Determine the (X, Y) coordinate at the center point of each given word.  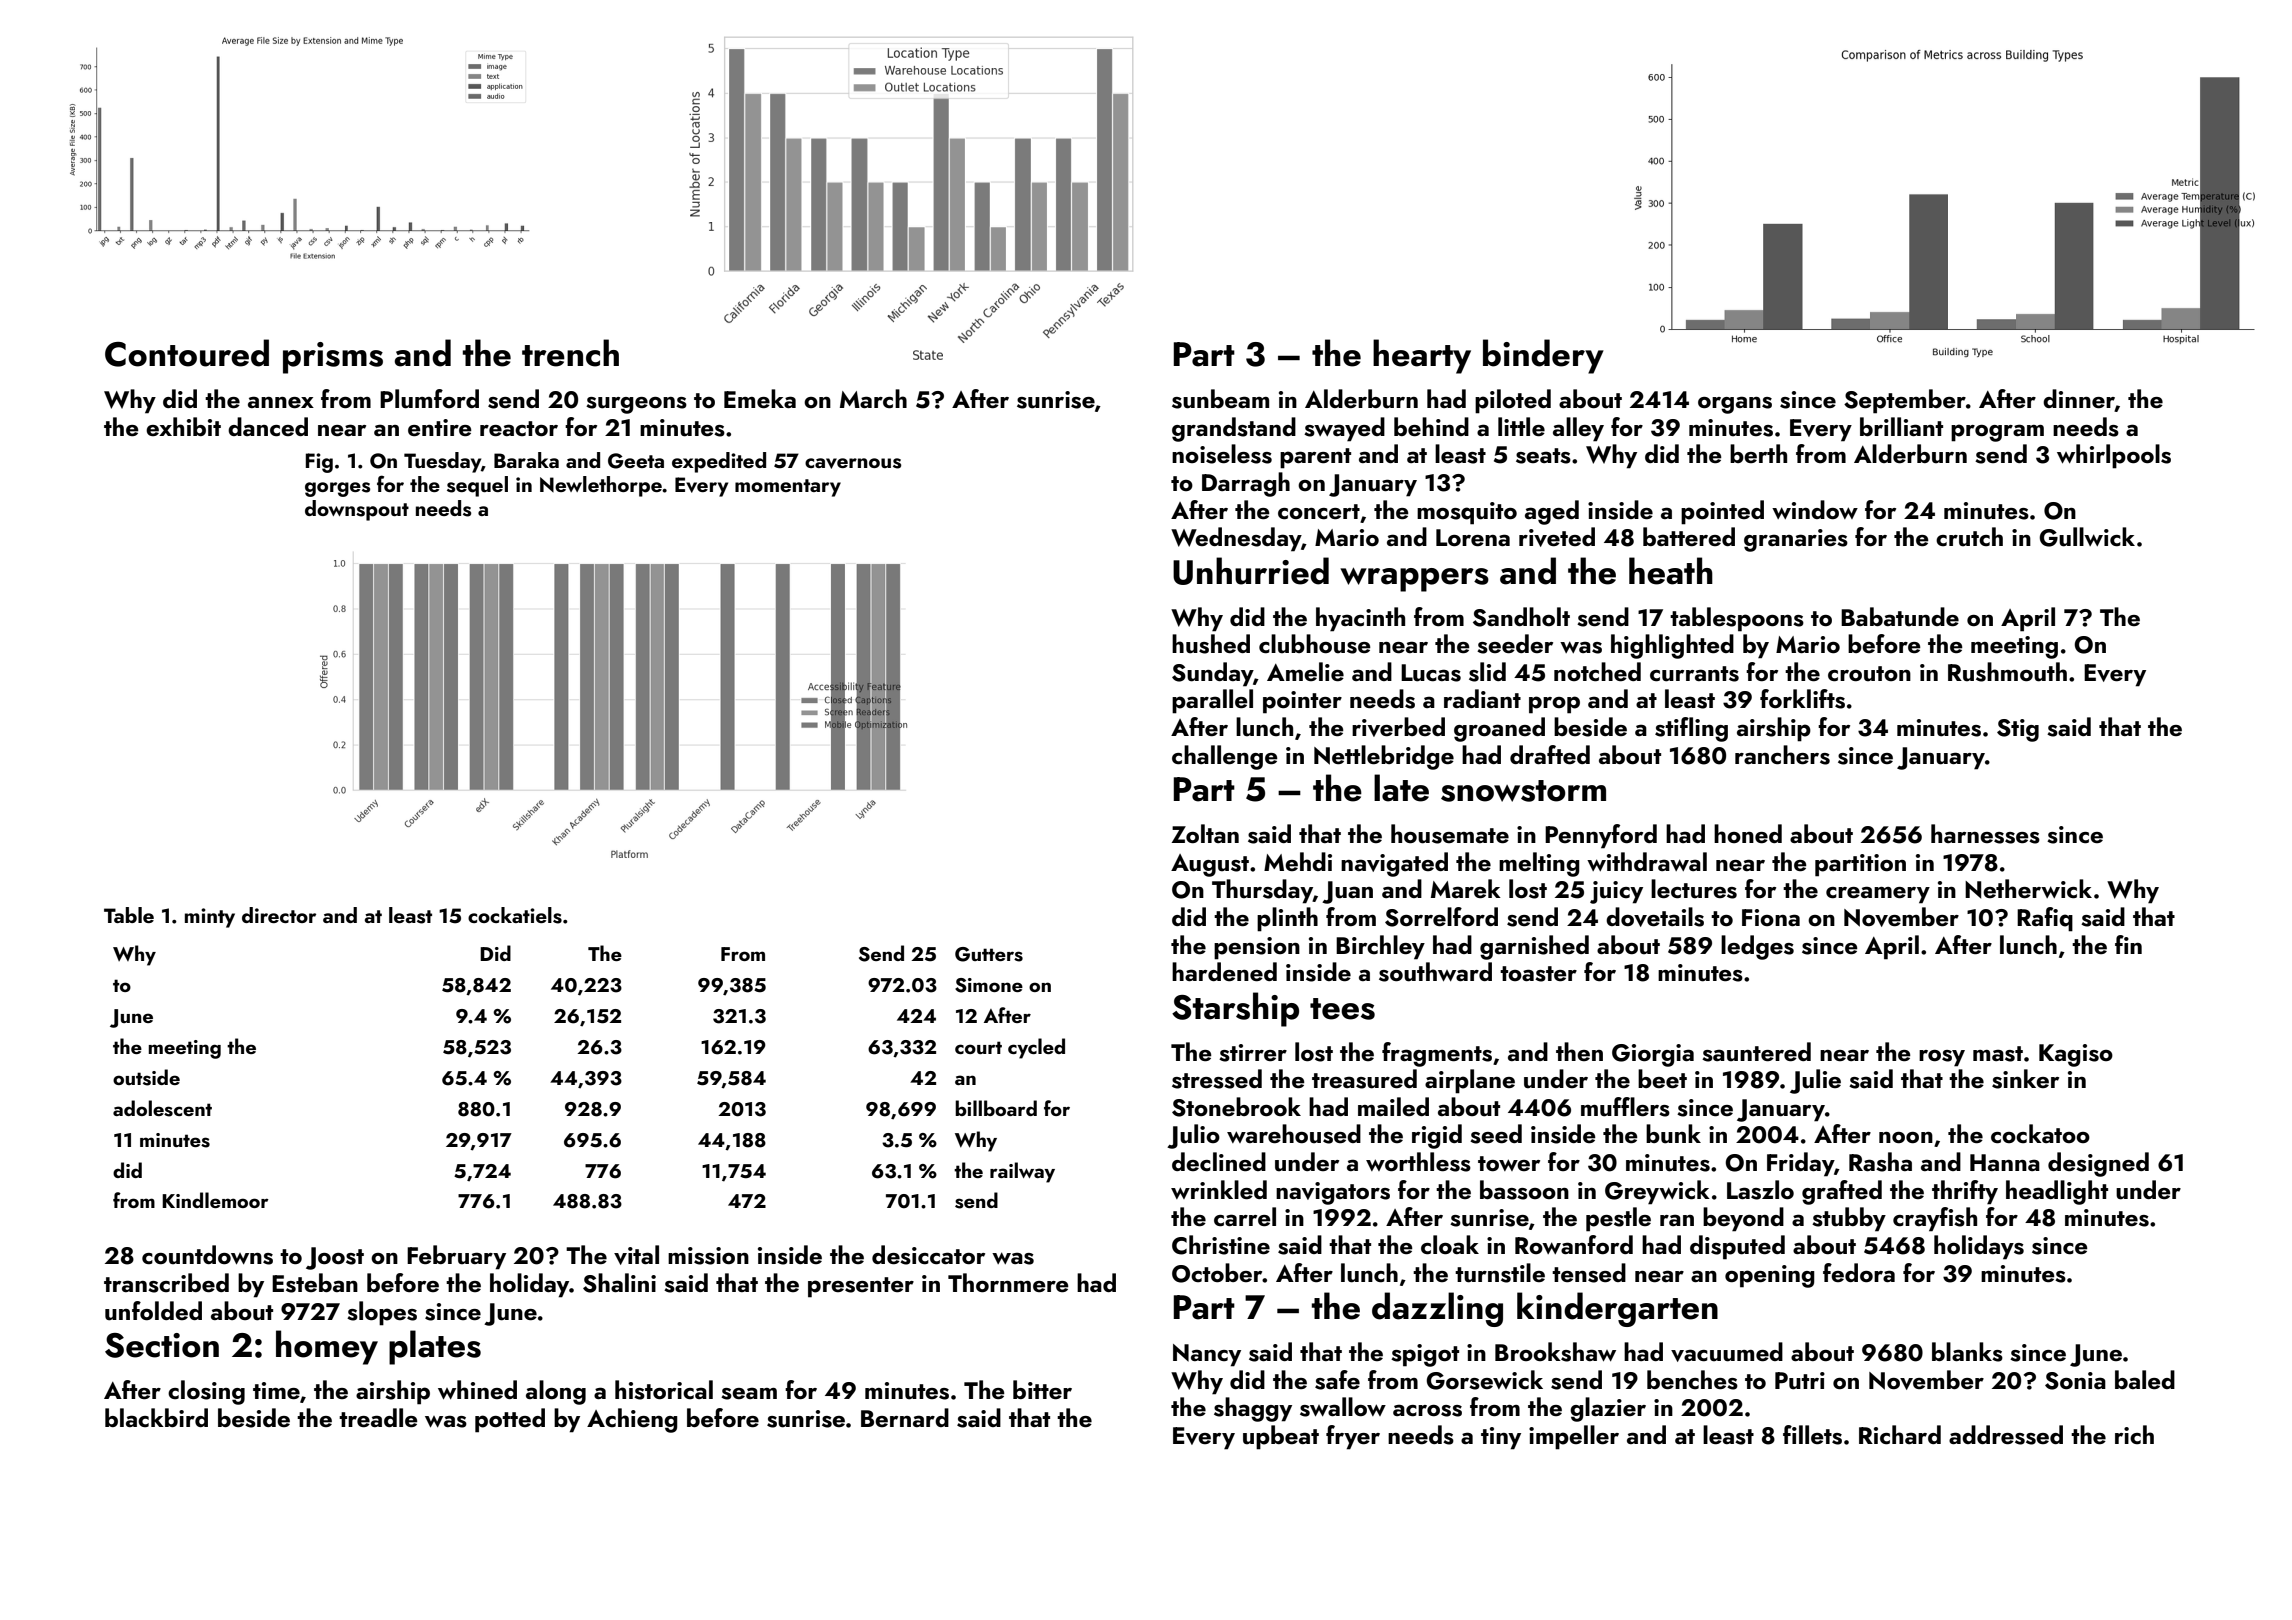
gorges (337, 489)
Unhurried (1251, 571)
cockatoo (2040, 1134)
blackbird (156, 1417)
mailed (1393, 1106)
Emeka (760, 398)
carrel (1245, 1217)
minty (210, 918)
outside (146, 1077)
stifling (1691, 729)
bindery (1543, 356)
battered (1689, 536)
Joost (335, 1258)
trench (570, 353)
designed (2098, 1164)
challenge (1225, 757)
